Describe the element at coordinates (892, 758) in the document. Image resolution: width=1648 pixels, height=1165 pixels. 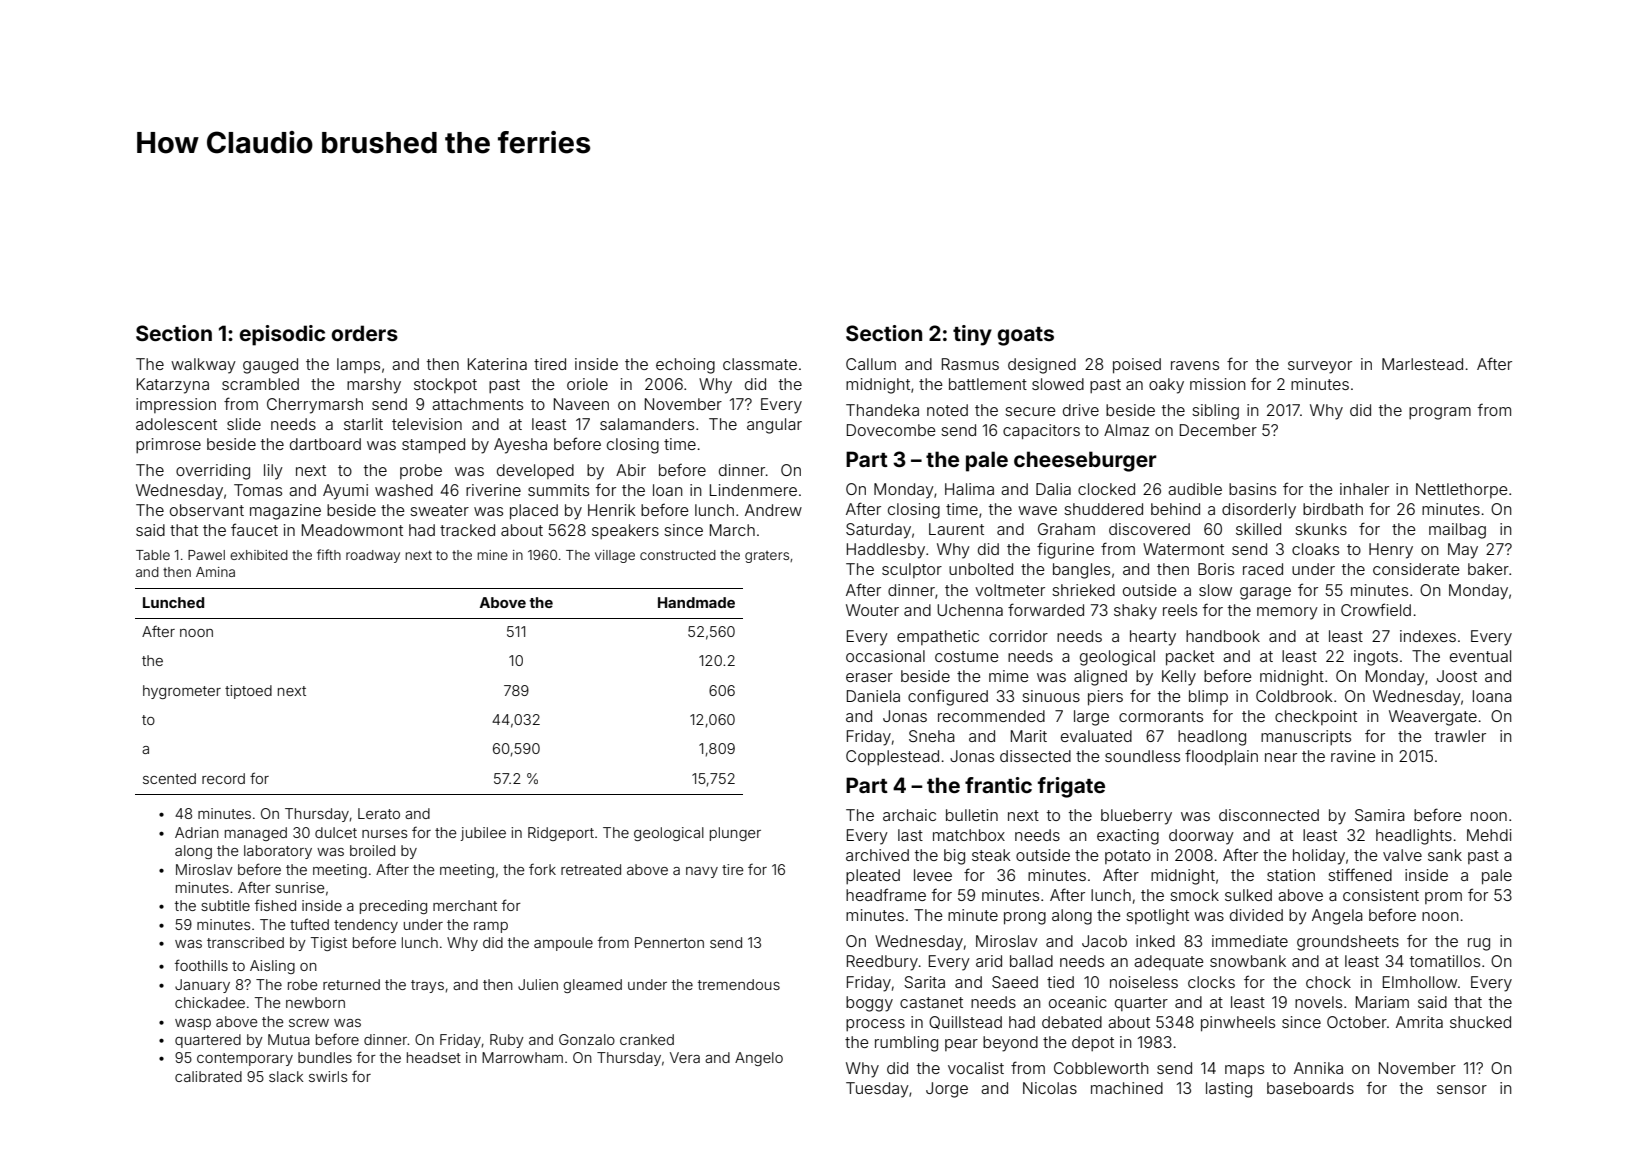
I see `Copplestead` at that location.
